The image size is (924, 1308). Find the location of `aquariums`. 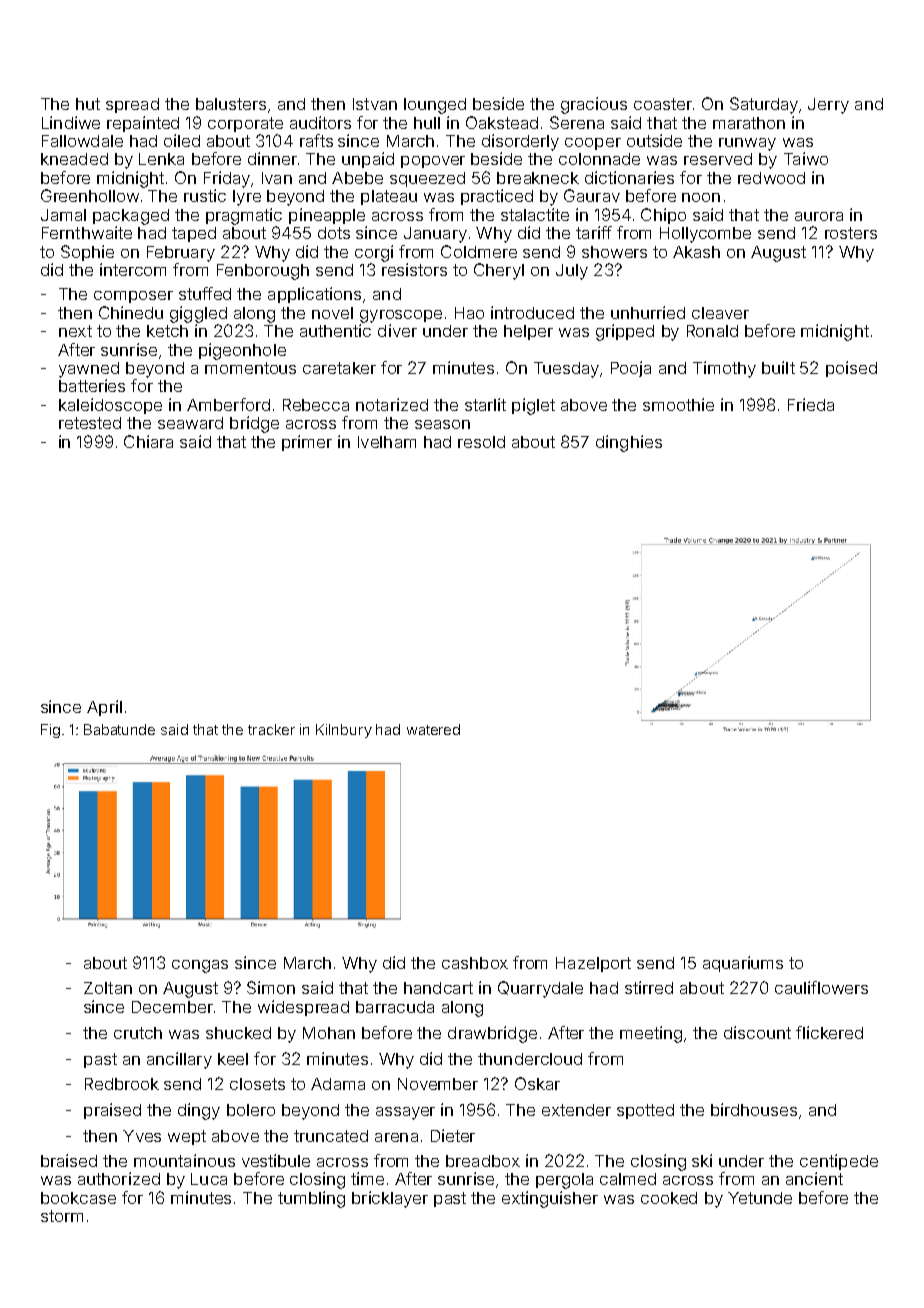

aquariums is located at coordinates (743, 964).
